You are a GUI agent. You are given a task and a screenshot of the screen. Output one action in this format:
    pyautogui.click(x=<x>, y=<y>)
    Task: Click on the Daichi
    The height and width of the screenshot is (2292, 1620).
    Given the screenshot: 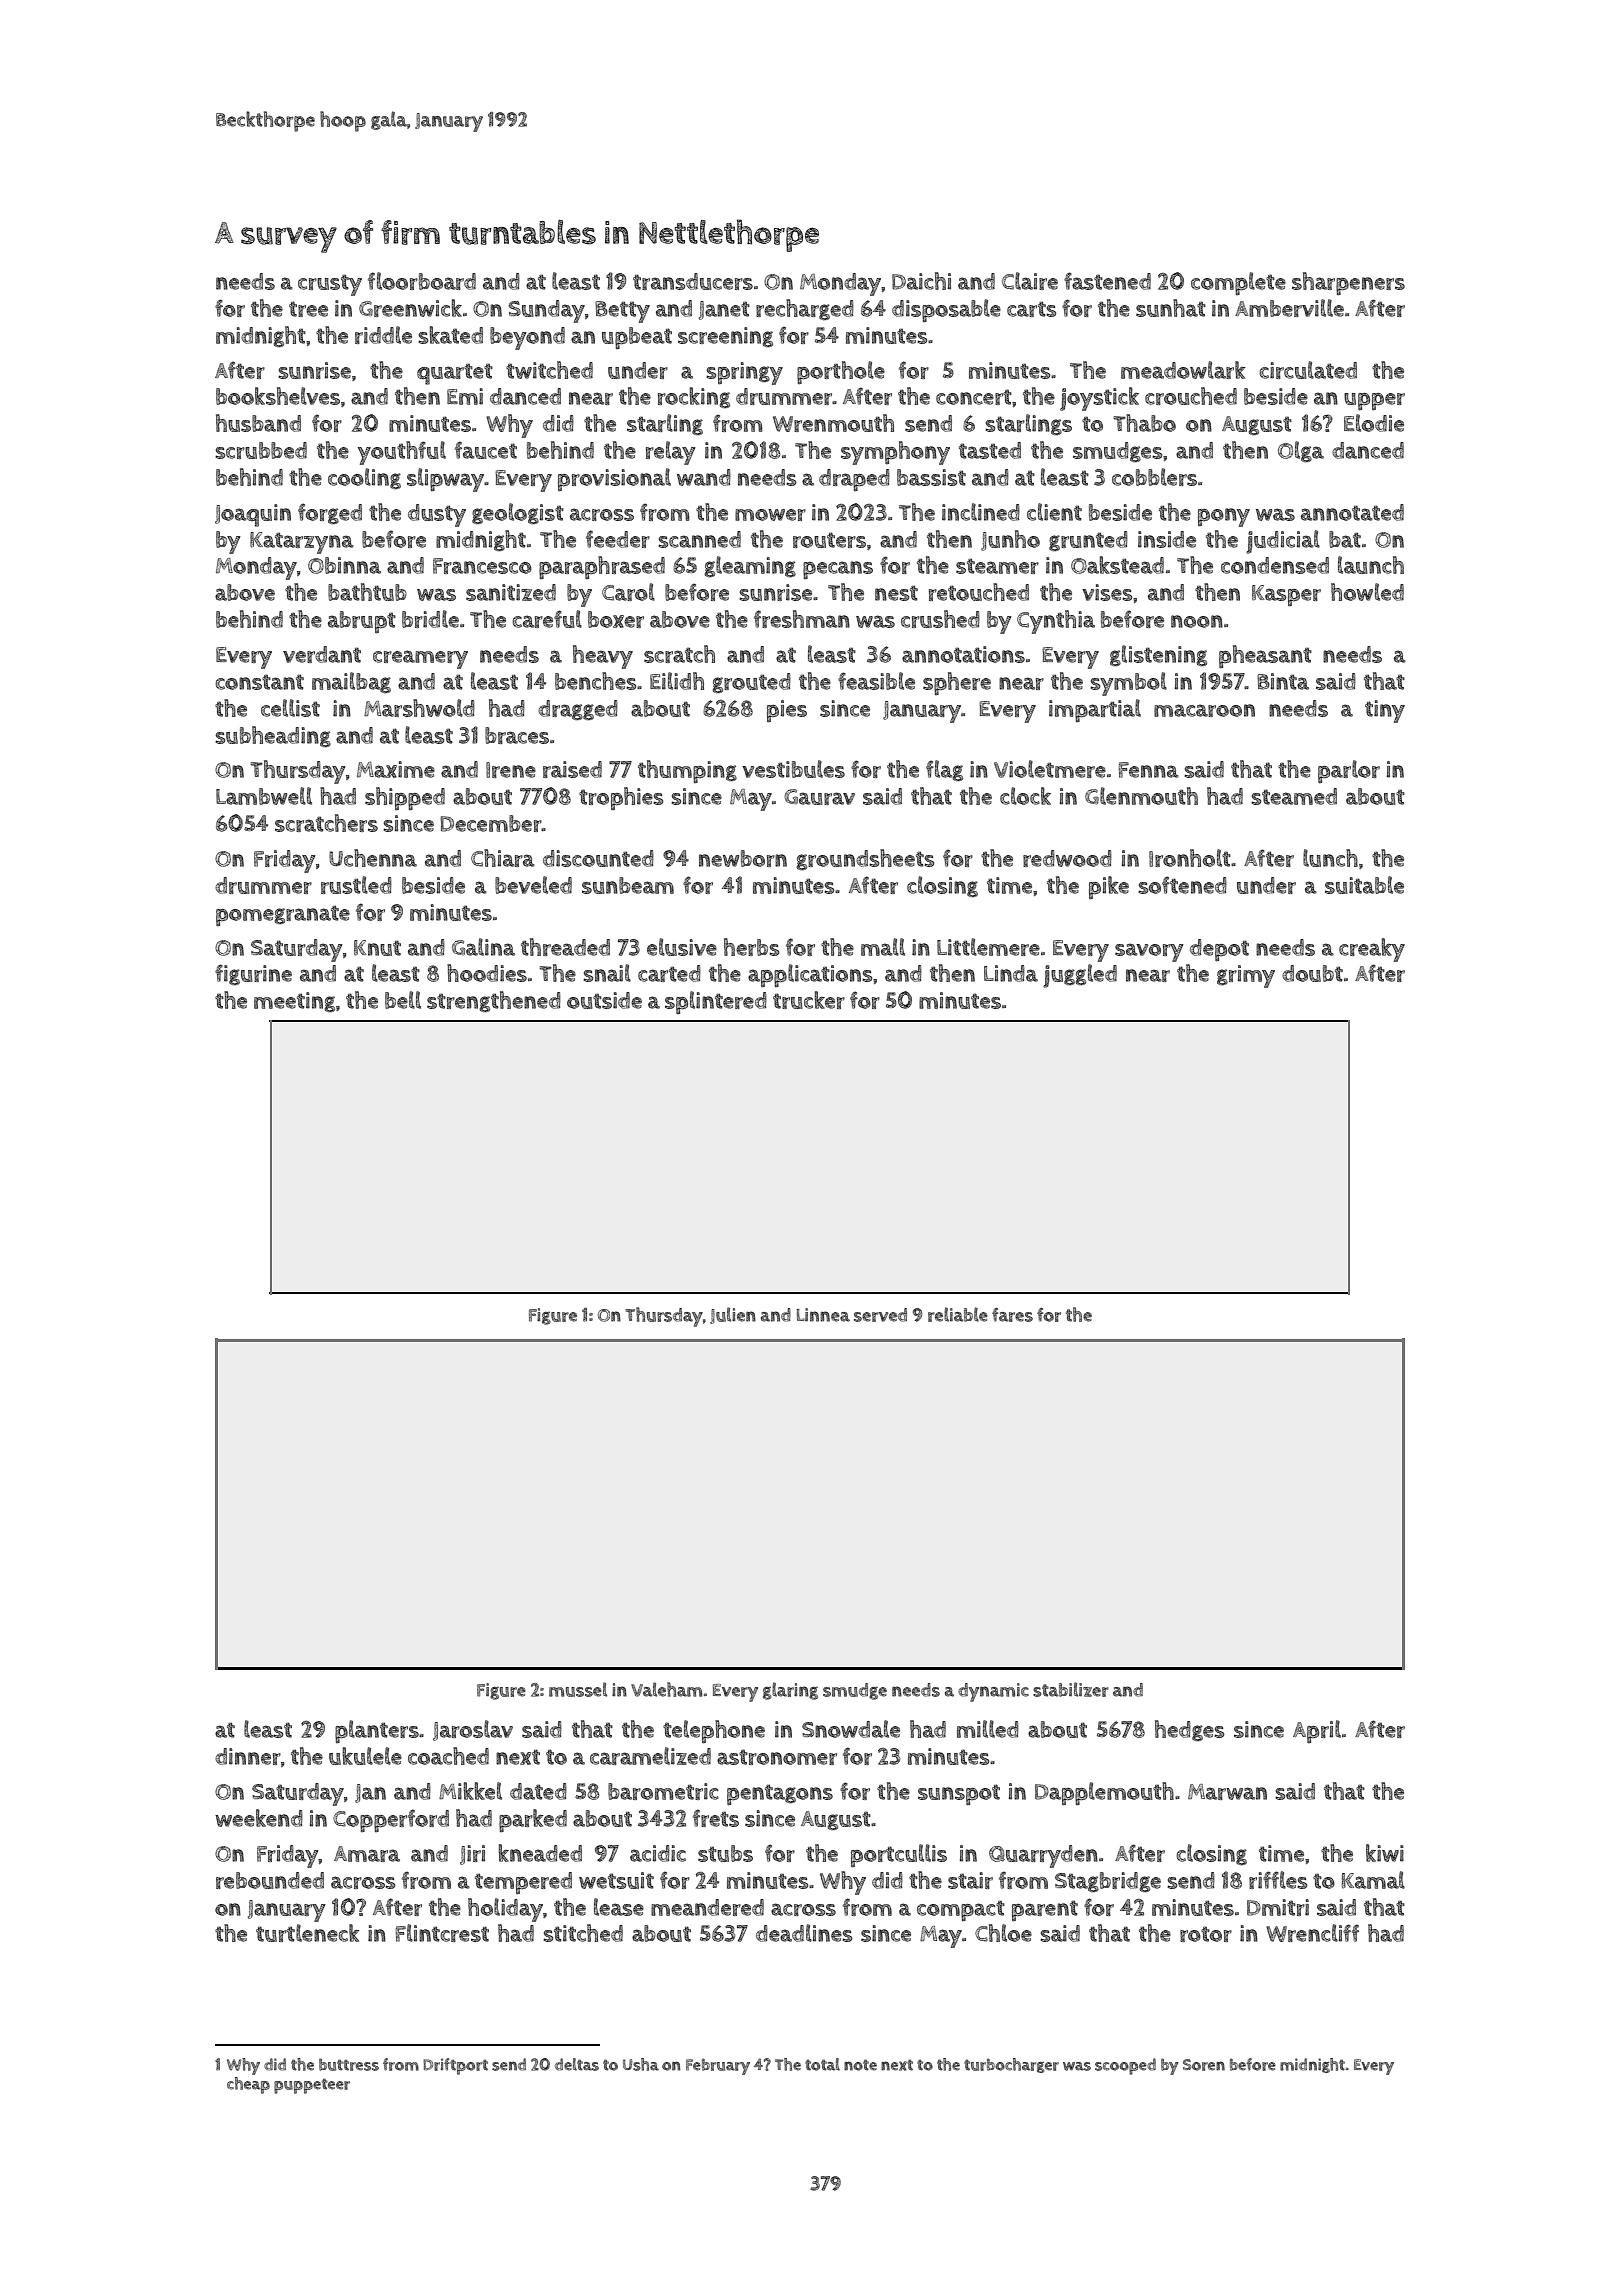 What is the action you would take?
    pyautogui.click(x=921, y=281)
